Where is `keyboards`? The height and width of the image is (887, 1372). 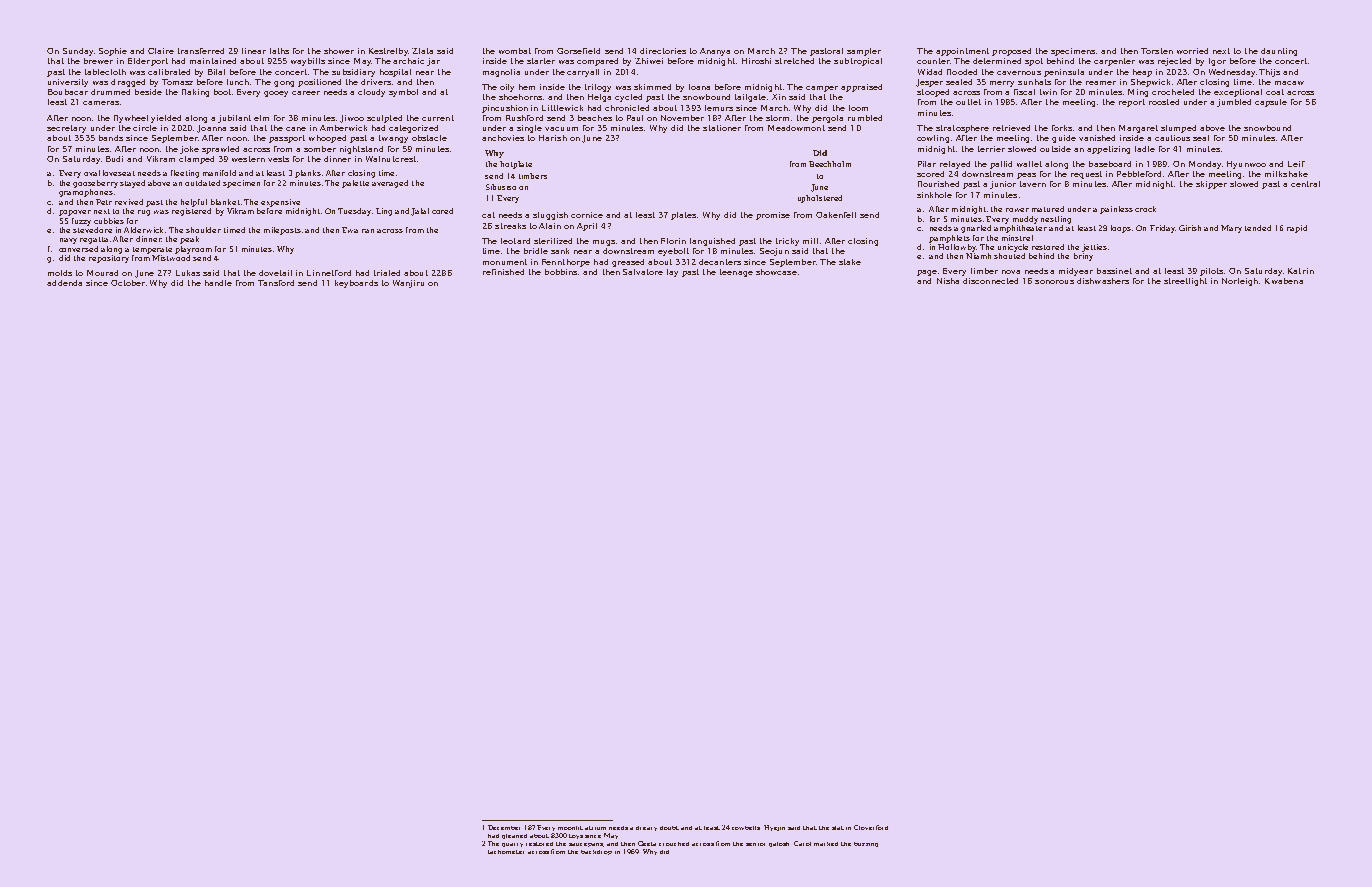
keyboards is located at coordinates (356, 284).
